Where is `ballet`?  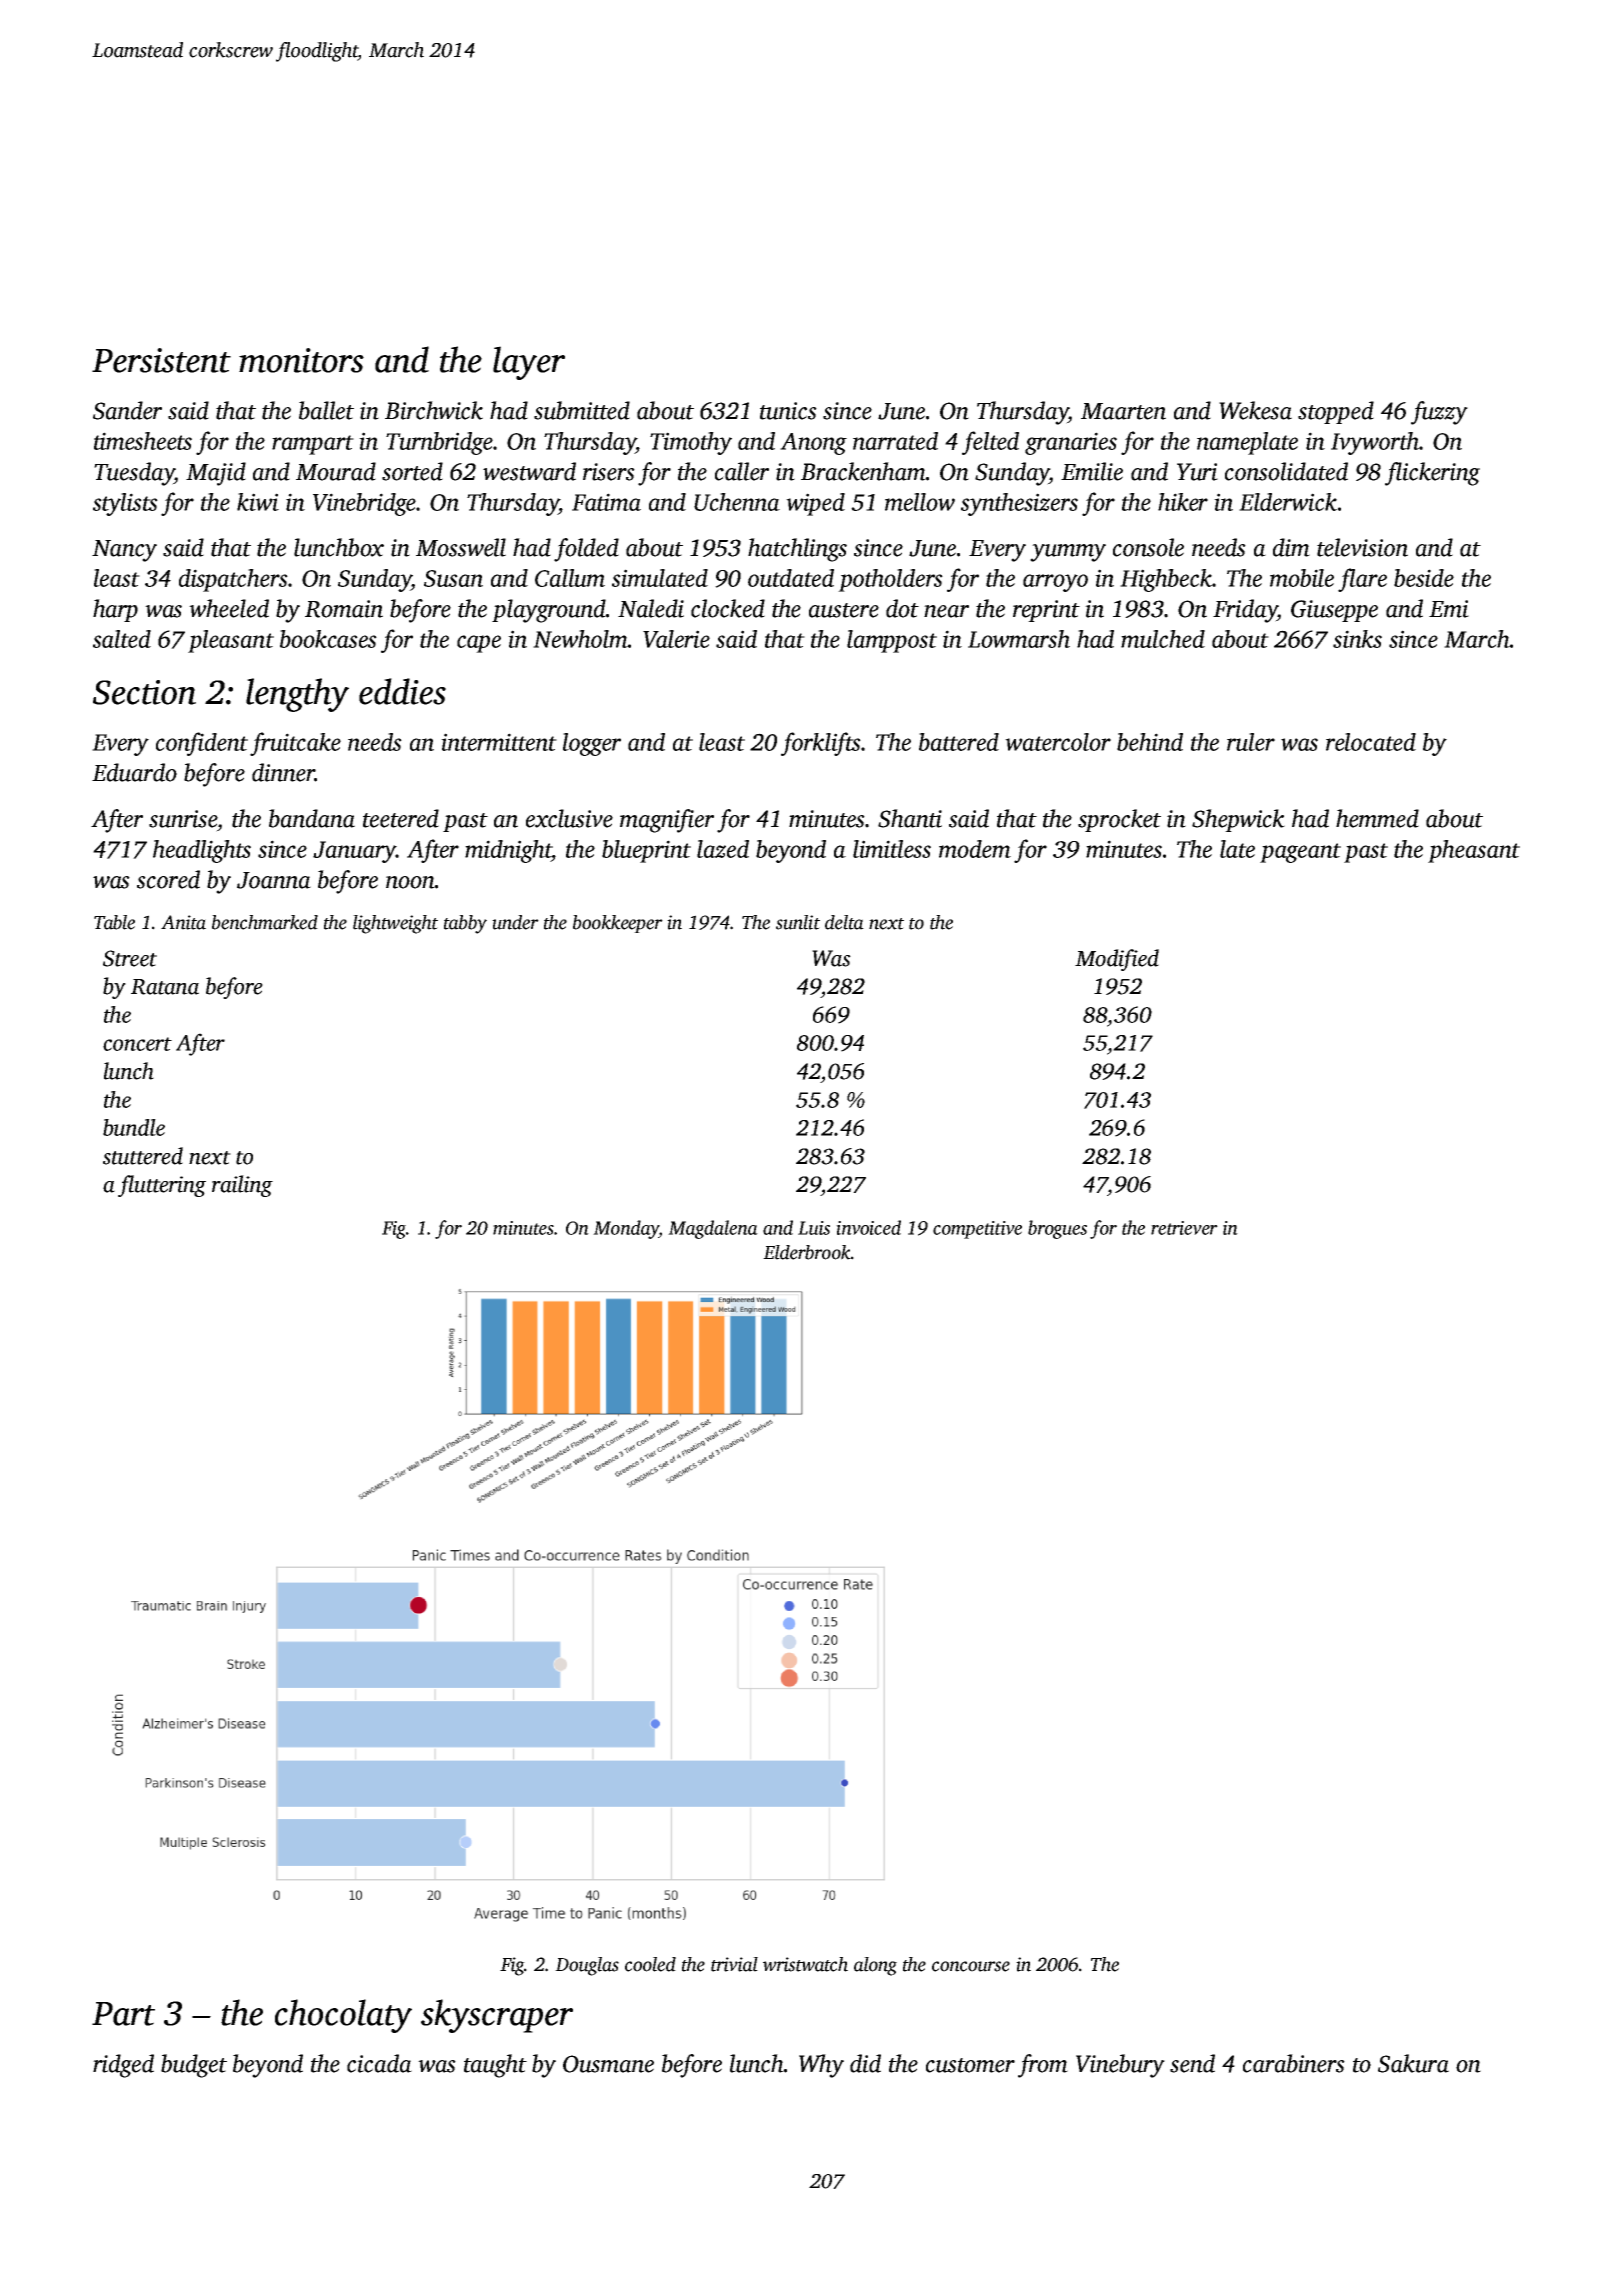
ballet is located at coordinates (326, 410).
